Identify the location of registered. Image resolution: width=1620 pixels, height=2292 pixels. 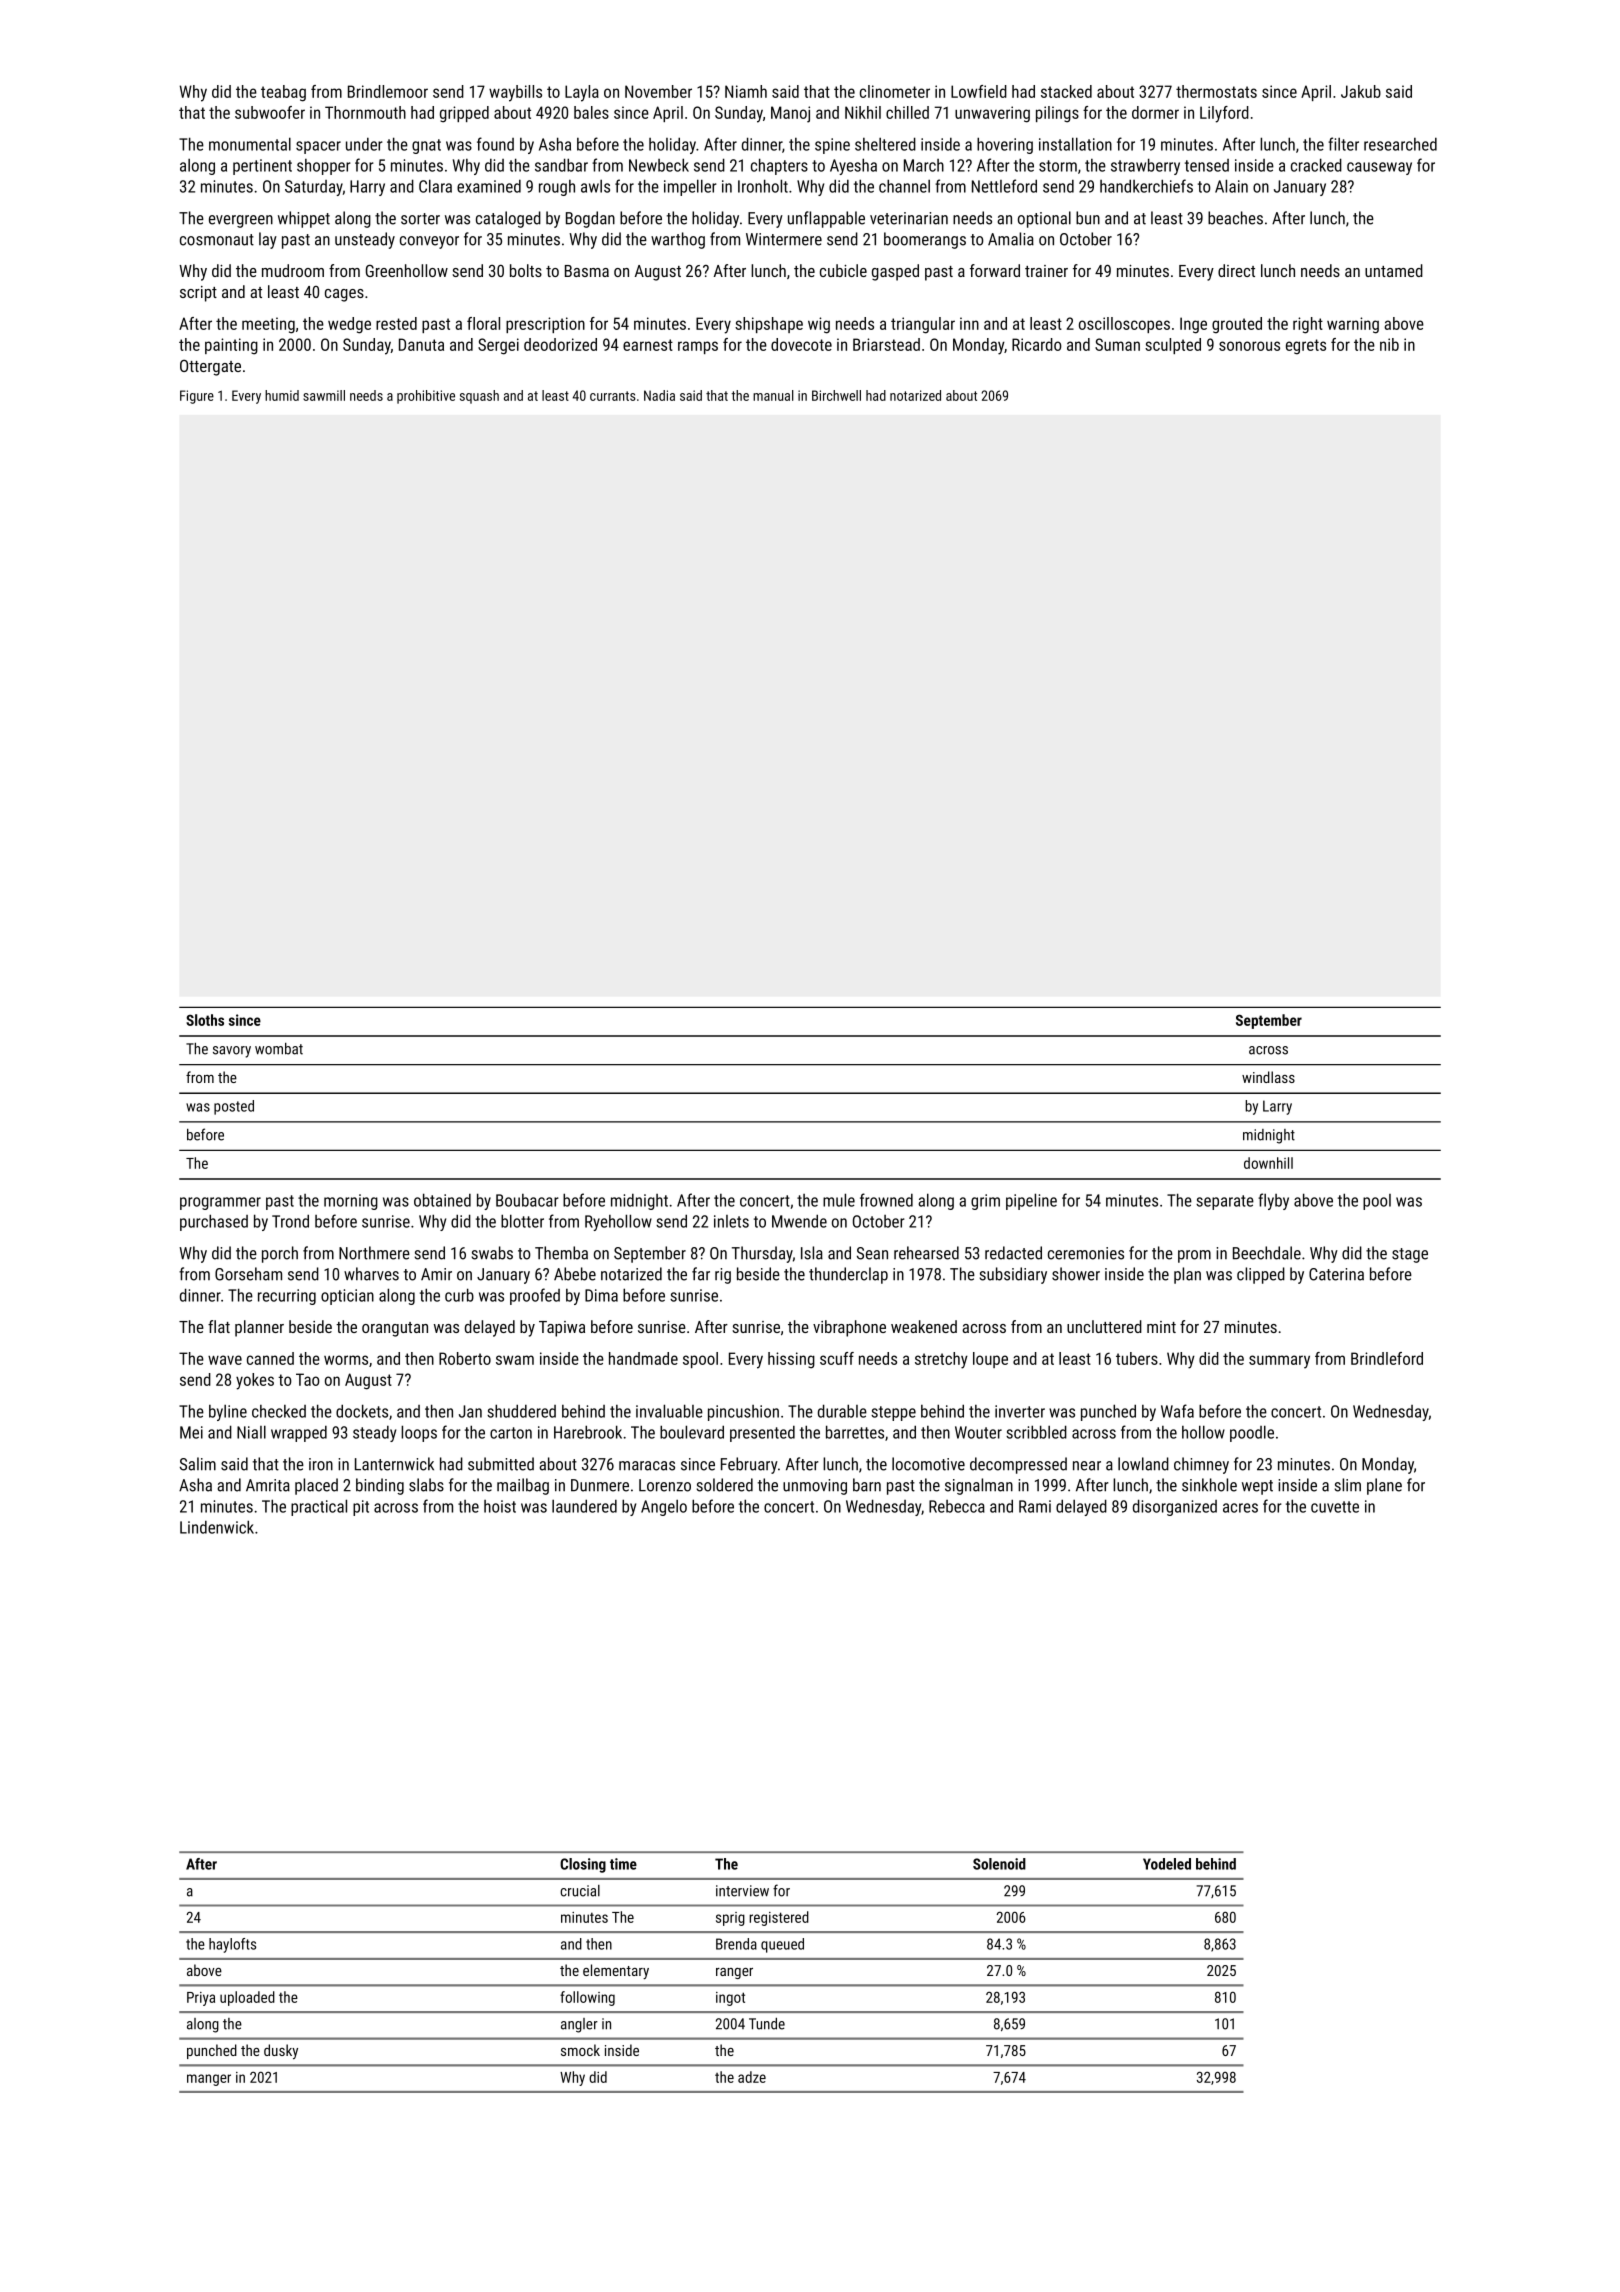
(779, 1918).
